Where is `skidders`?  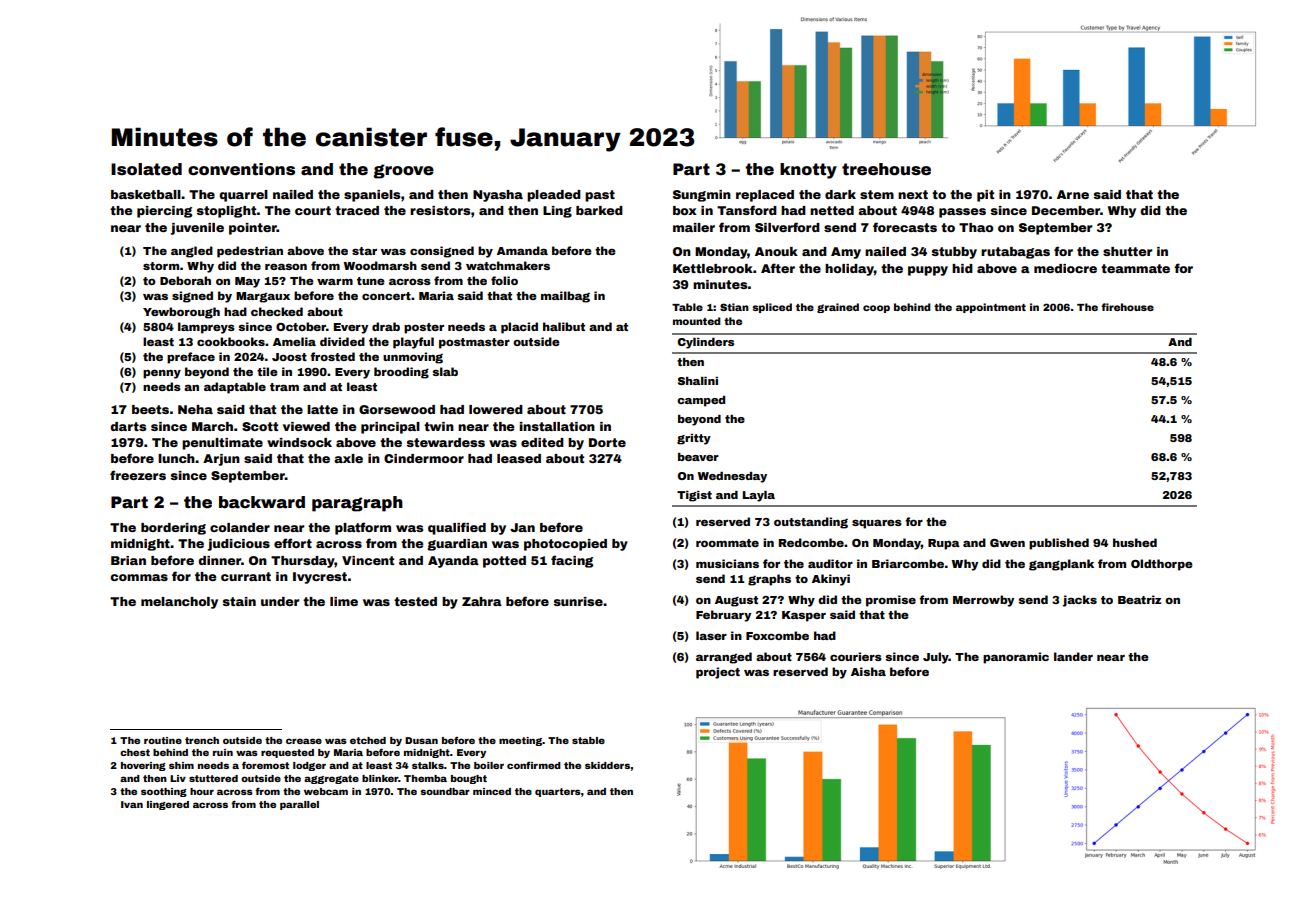 skidders is located at coordinates (608, 765).
